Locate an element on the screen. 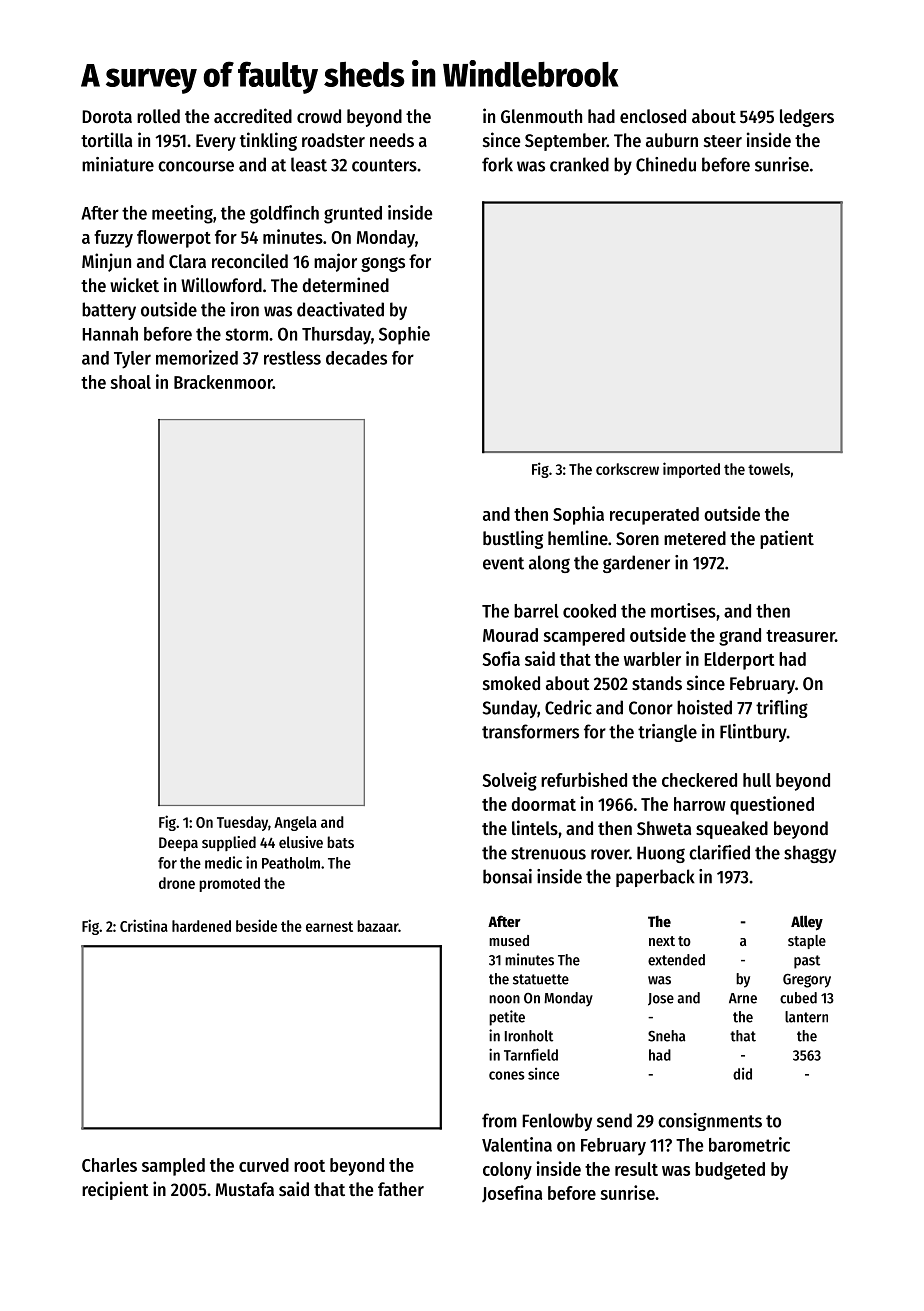  questioned is located at coordinates (772, 805).
